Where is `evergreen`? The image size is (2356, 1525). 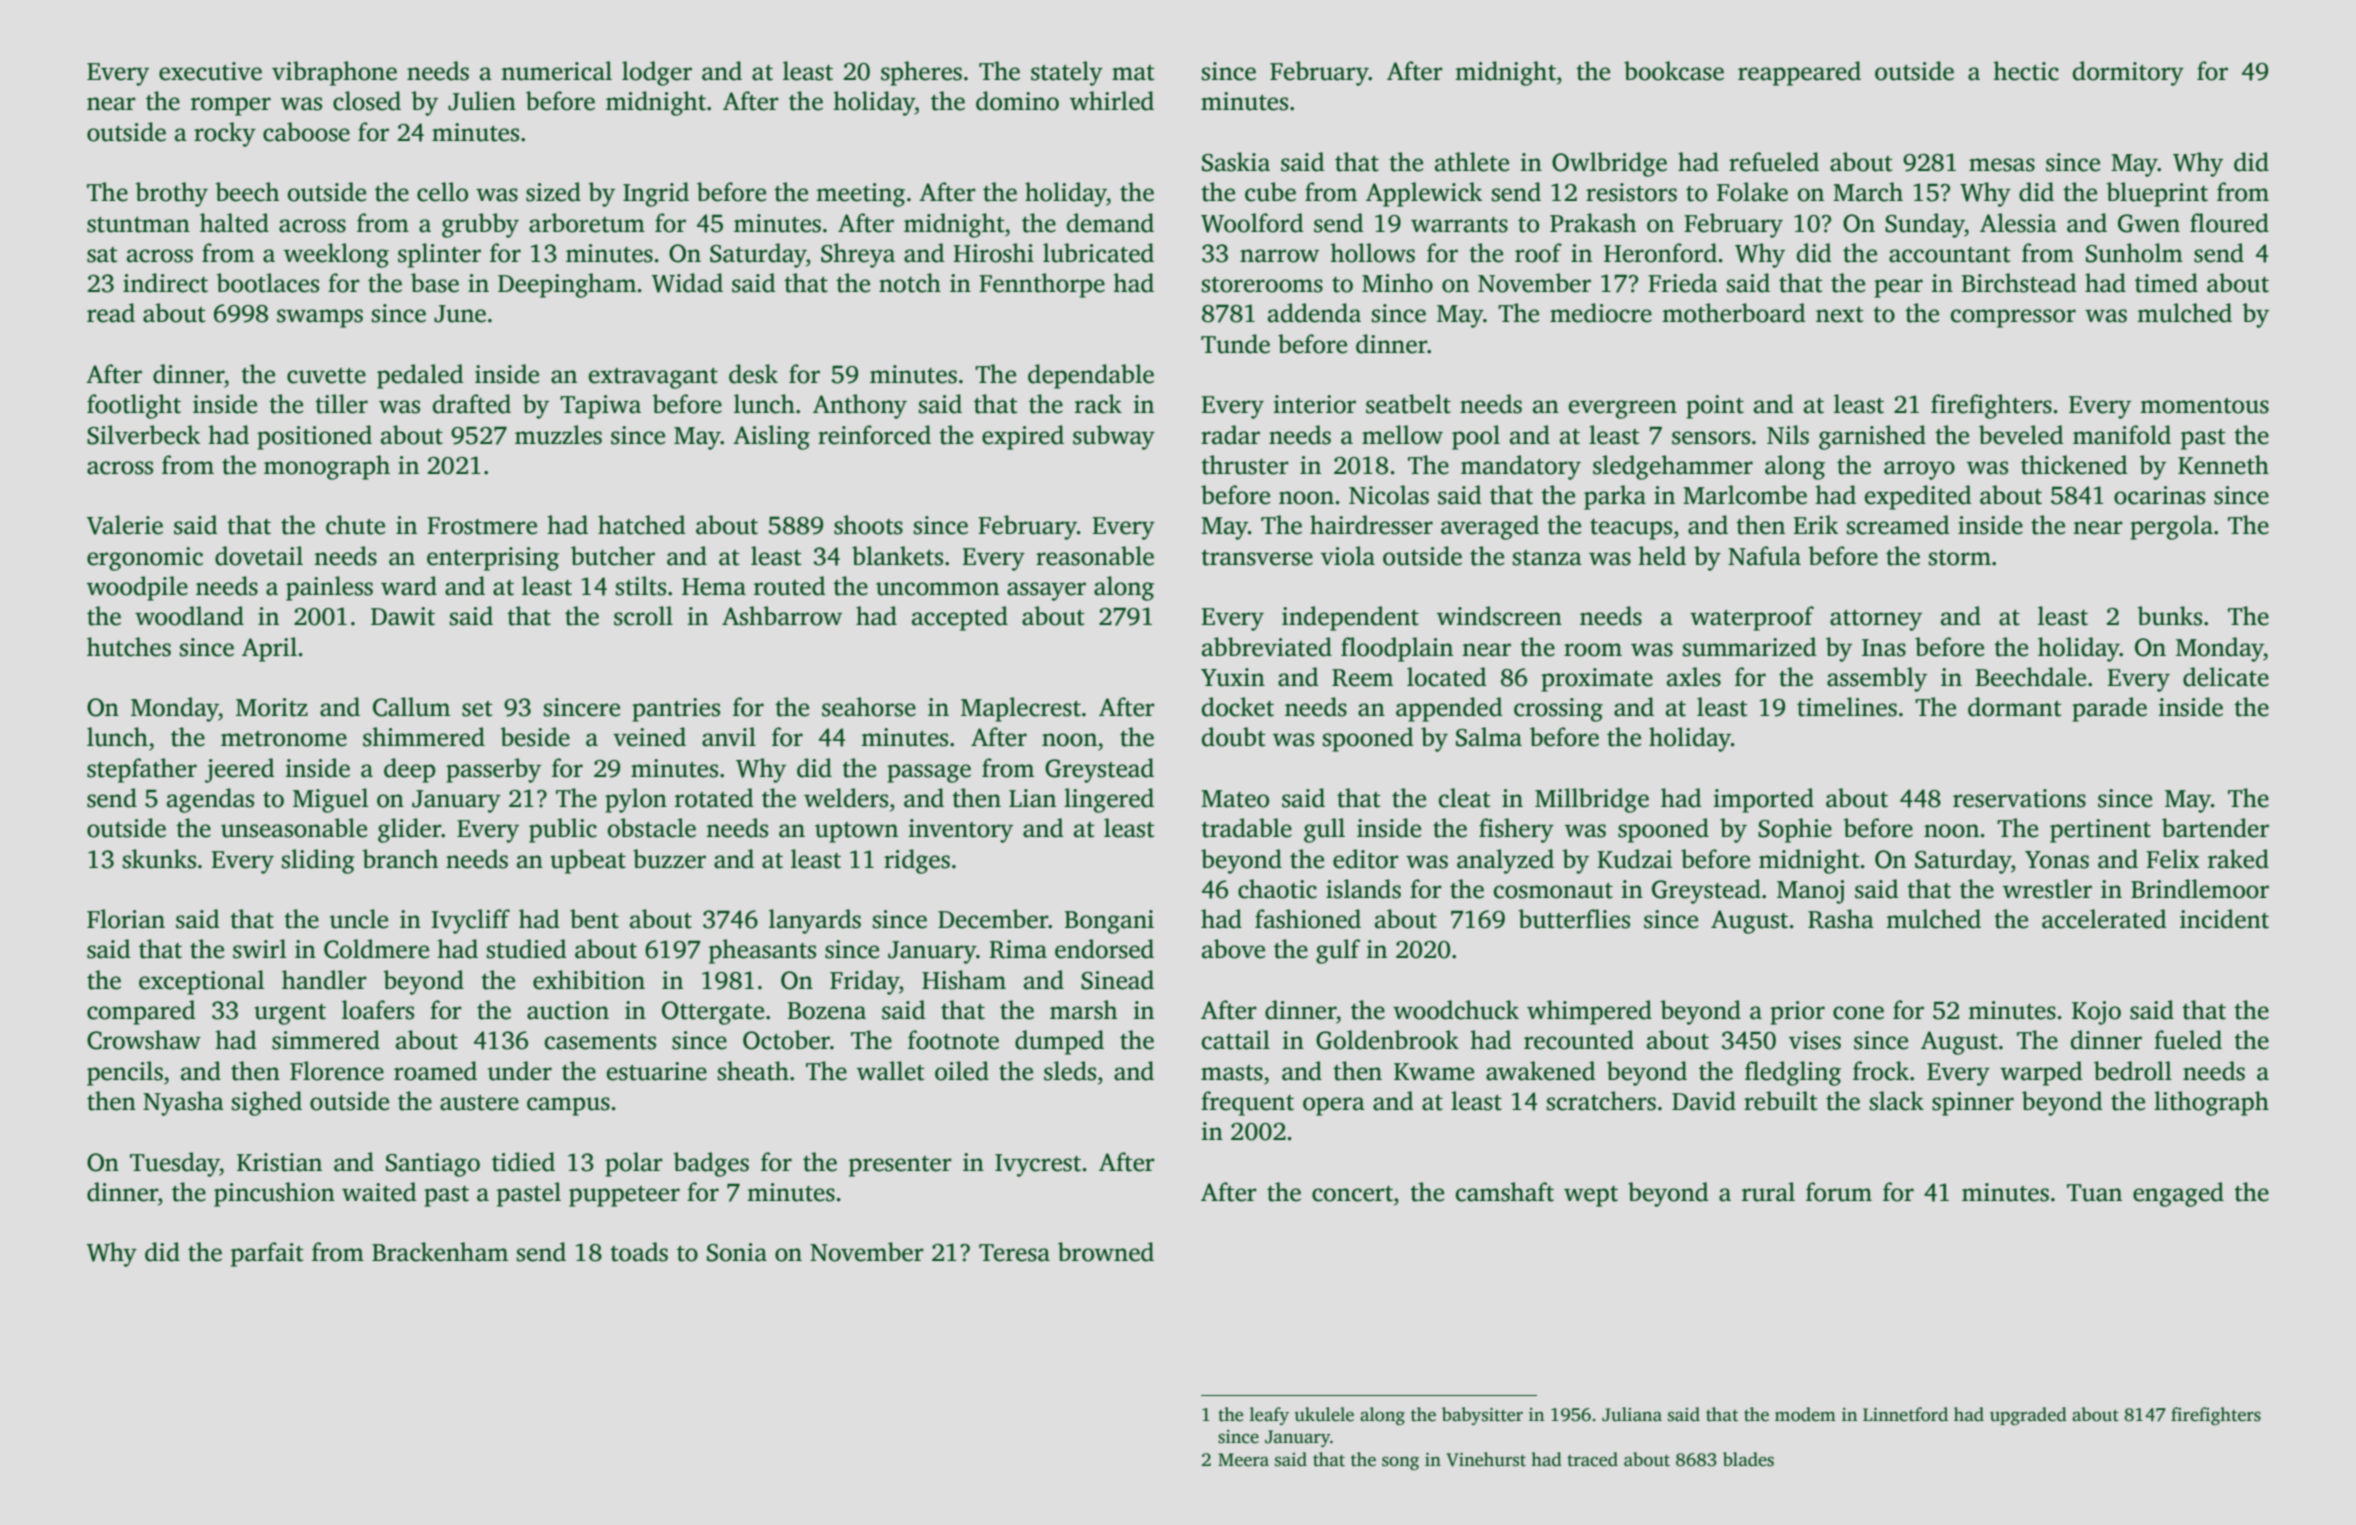 evergreen is located at coordinates (1623, 409).
